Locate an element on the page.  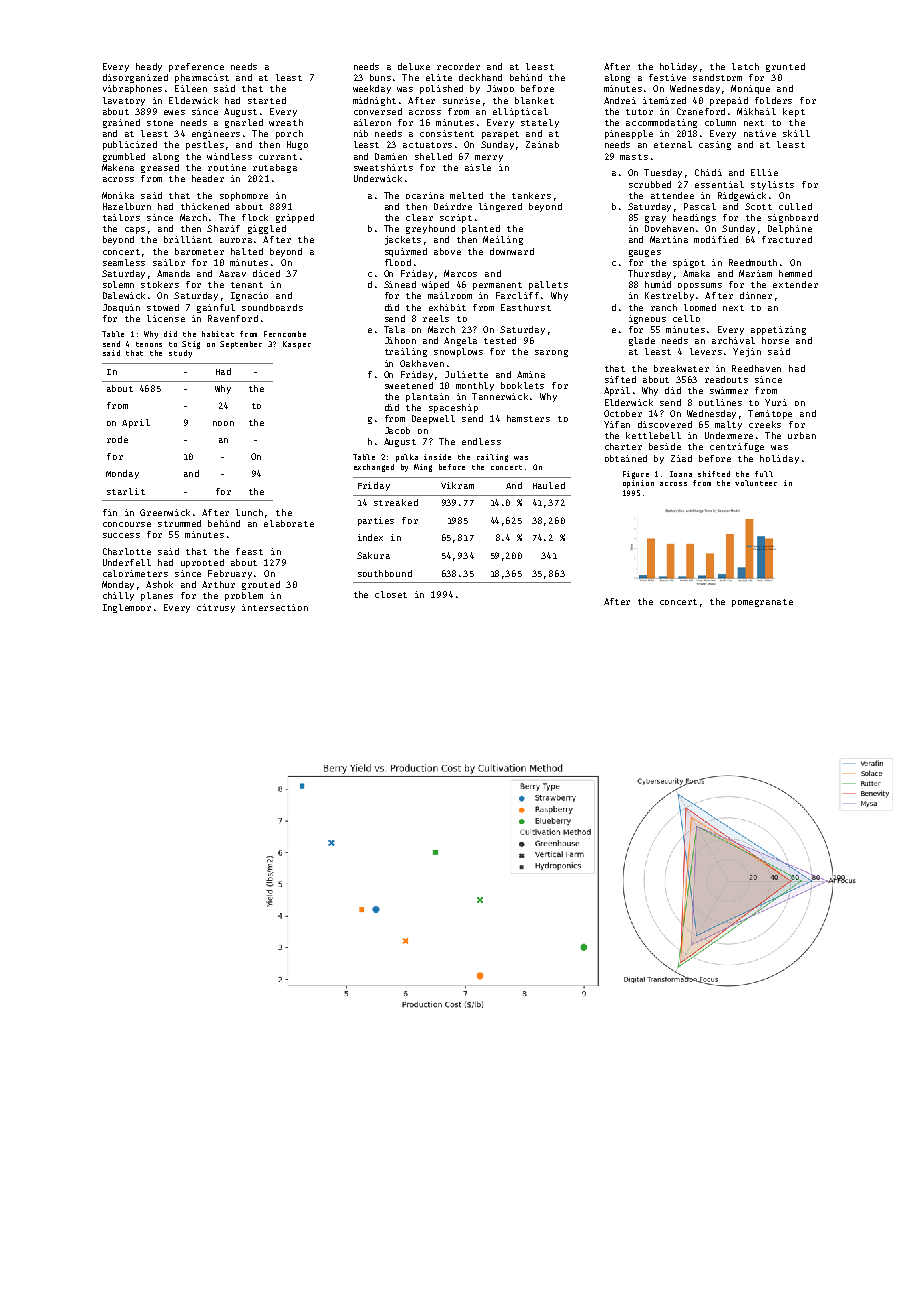
snowplows is located at coordinates (458, 352).
